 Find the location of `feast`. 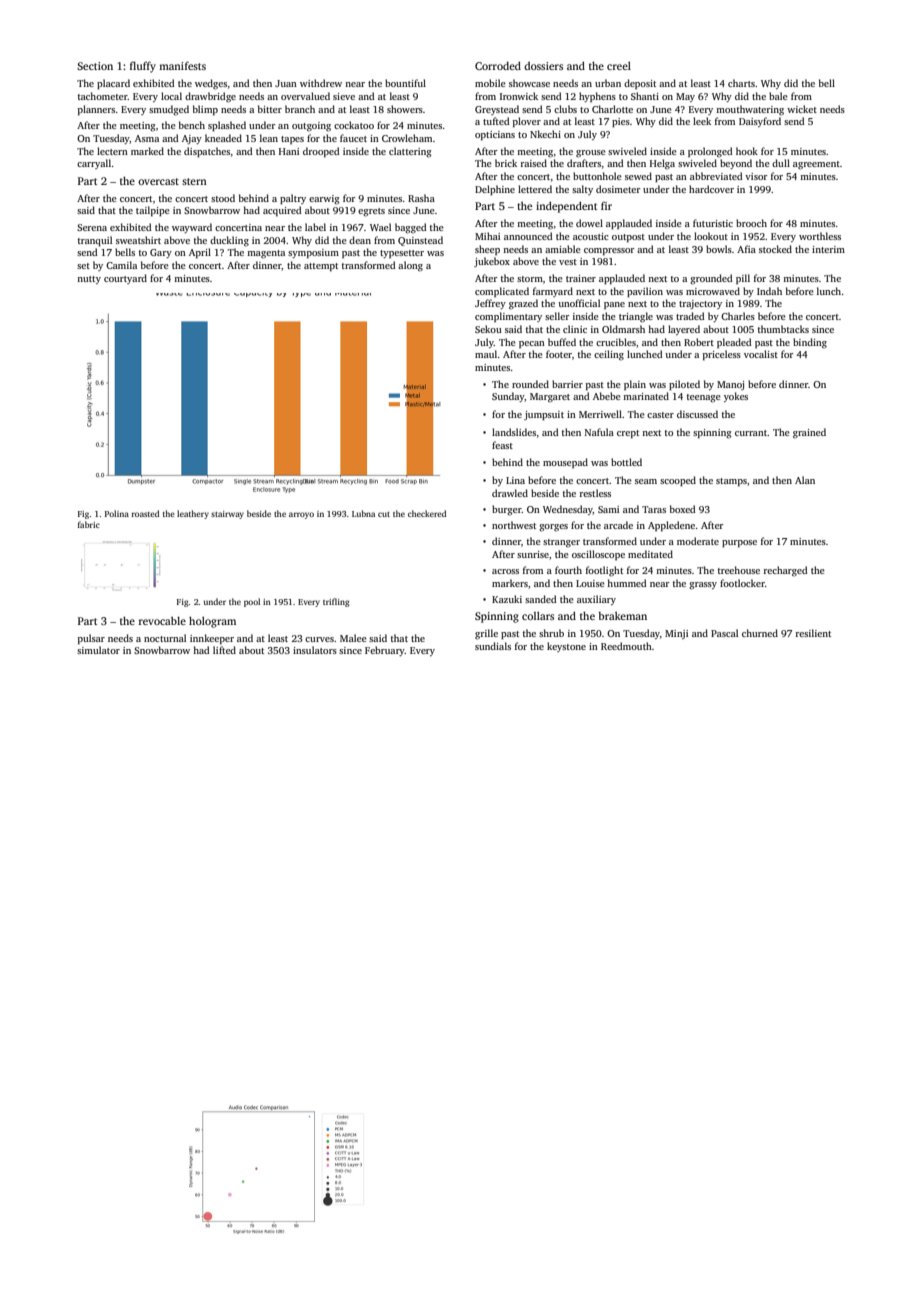

feast is located at coordinates (502, 445).
